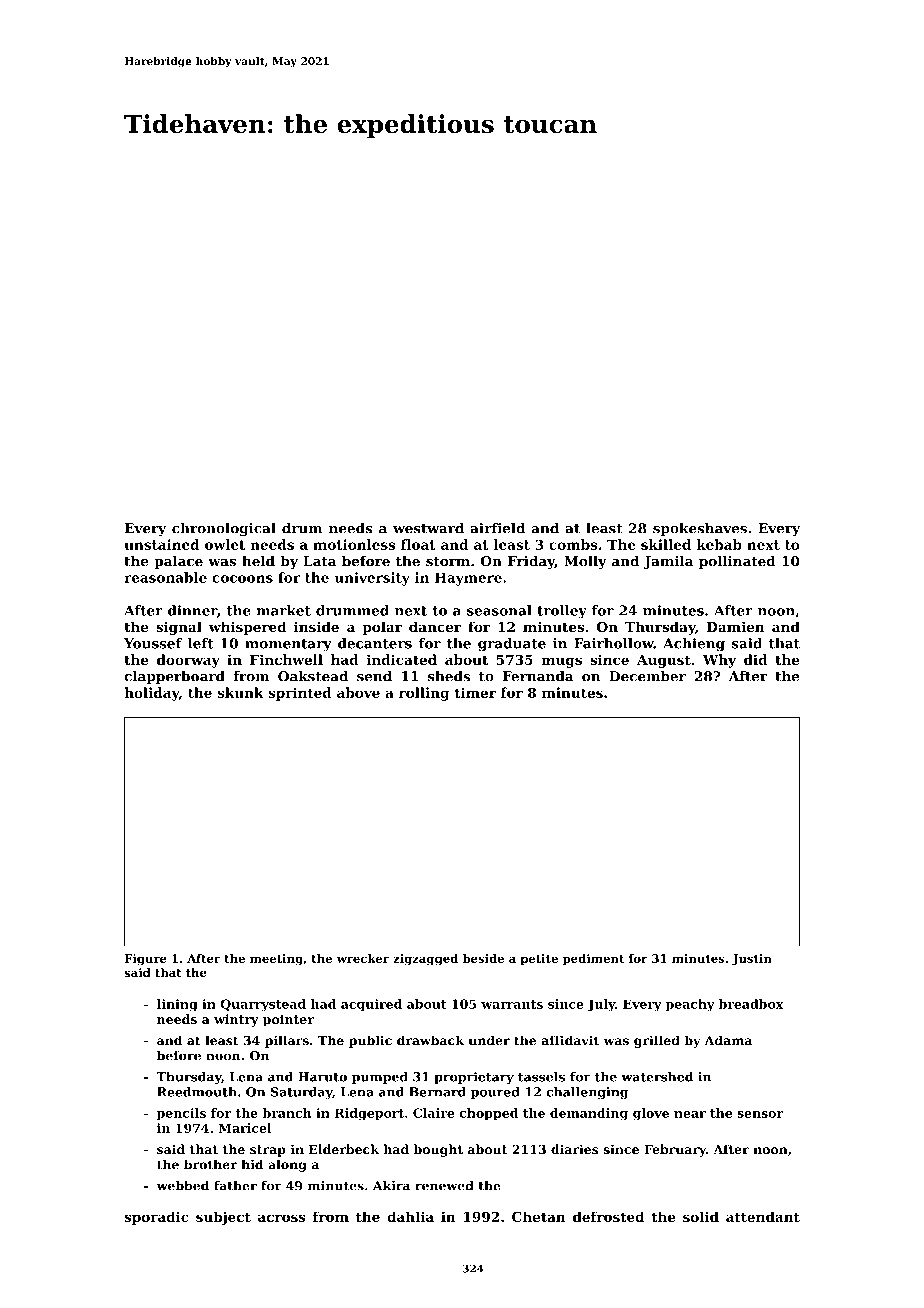 The image size is (924, 1308). What do you see at coordinates (241, 692) in the screenshot?
I see `skunk` at bounding box center [241, 692].
